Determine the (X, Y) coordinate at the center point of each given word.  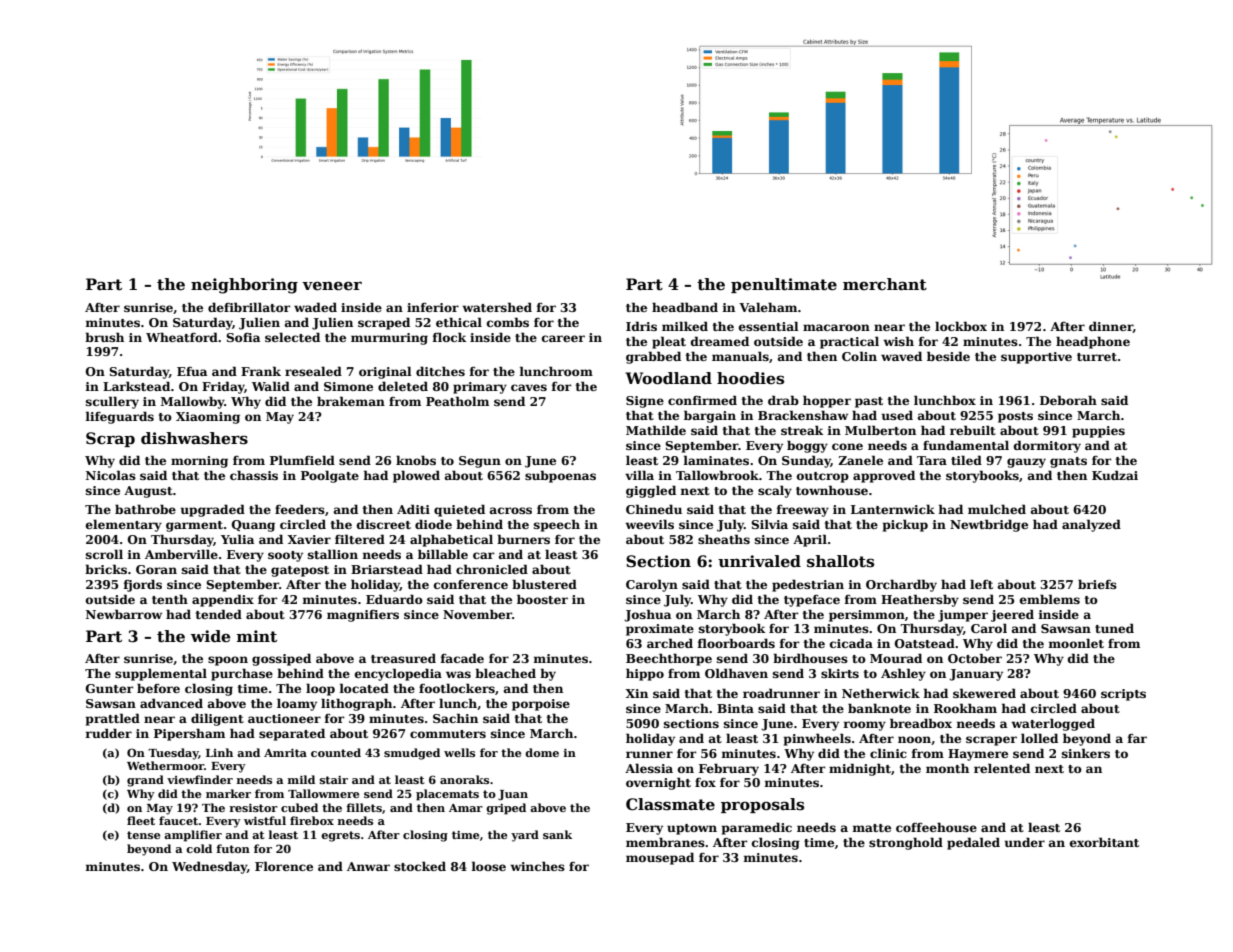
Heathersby (920, 600)
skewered (984, 693)
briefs (1097, 584)
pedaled (973, 843)
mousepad (660, 858)
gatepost (300, 571)
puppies (1098, 432)
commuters (448, 734)
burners (523, 539)
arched (670, 643)
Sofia (243, 337)
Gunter (110, 688)
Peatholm (457, 401)
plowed (416, 476)
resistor (253, 808)
